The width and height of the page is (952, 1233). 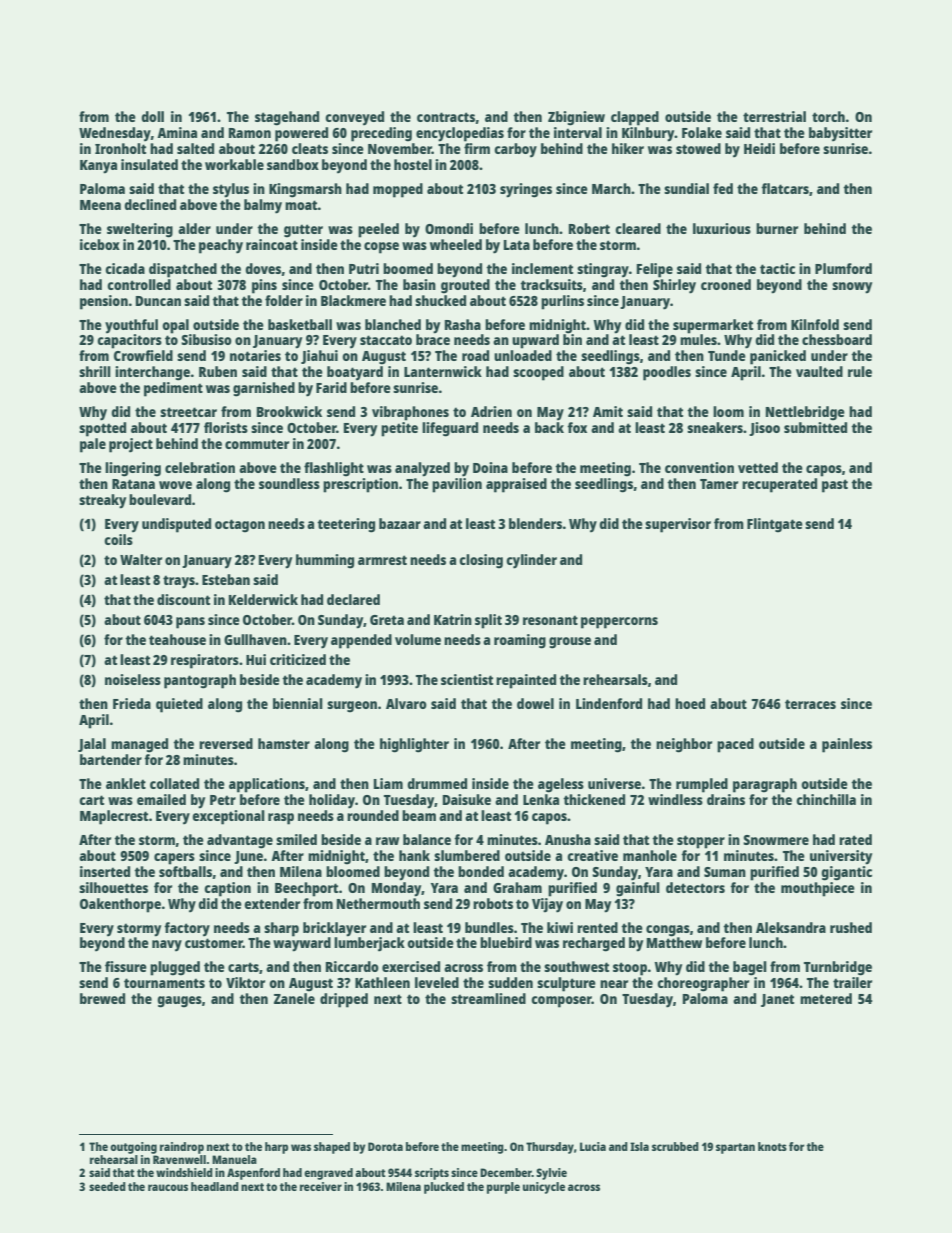 What do you see at coordinates (190, 623) in the page?
I see `pans` at bounding box center [190, 623].
